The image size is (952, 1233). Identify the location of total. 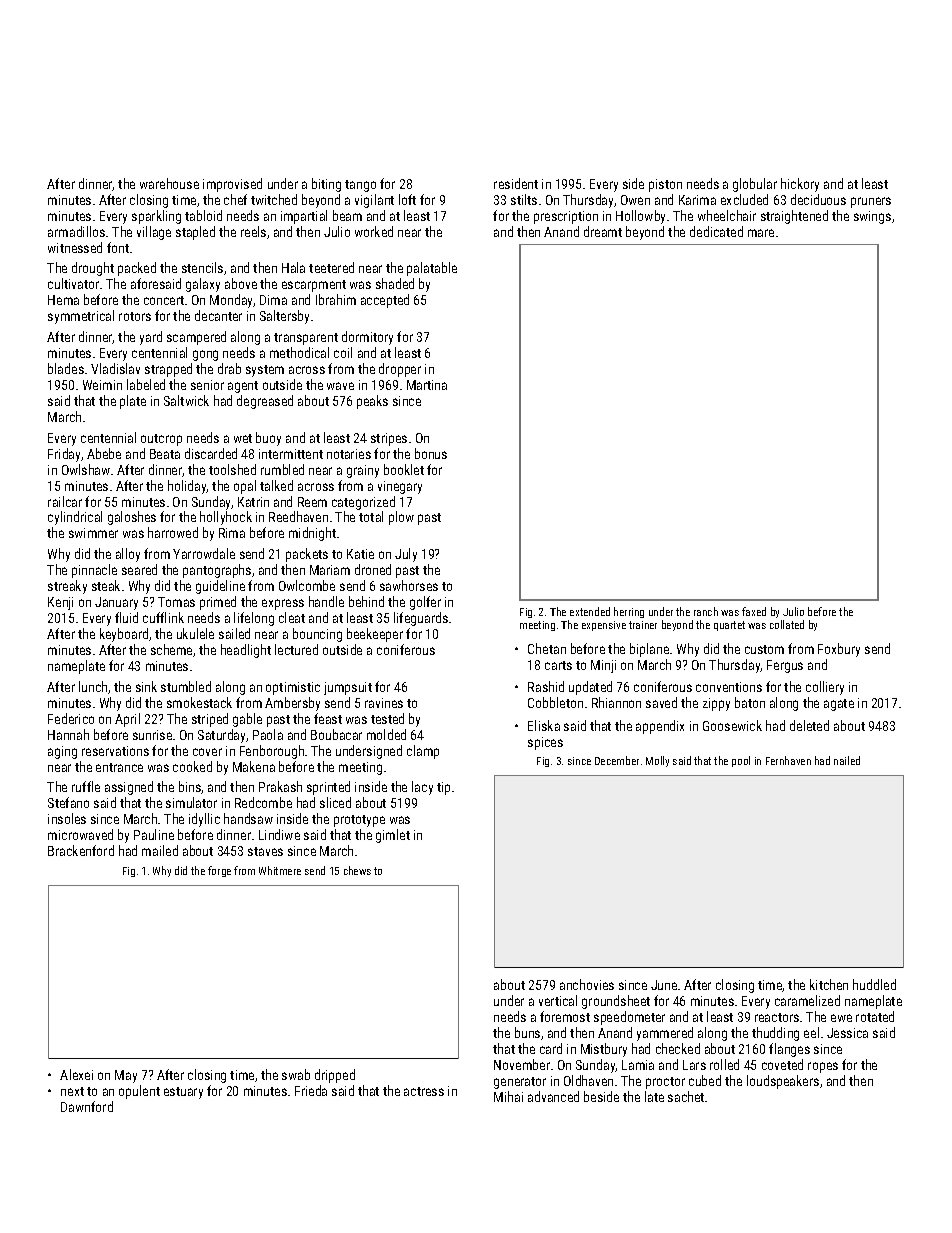
(371, 516).
